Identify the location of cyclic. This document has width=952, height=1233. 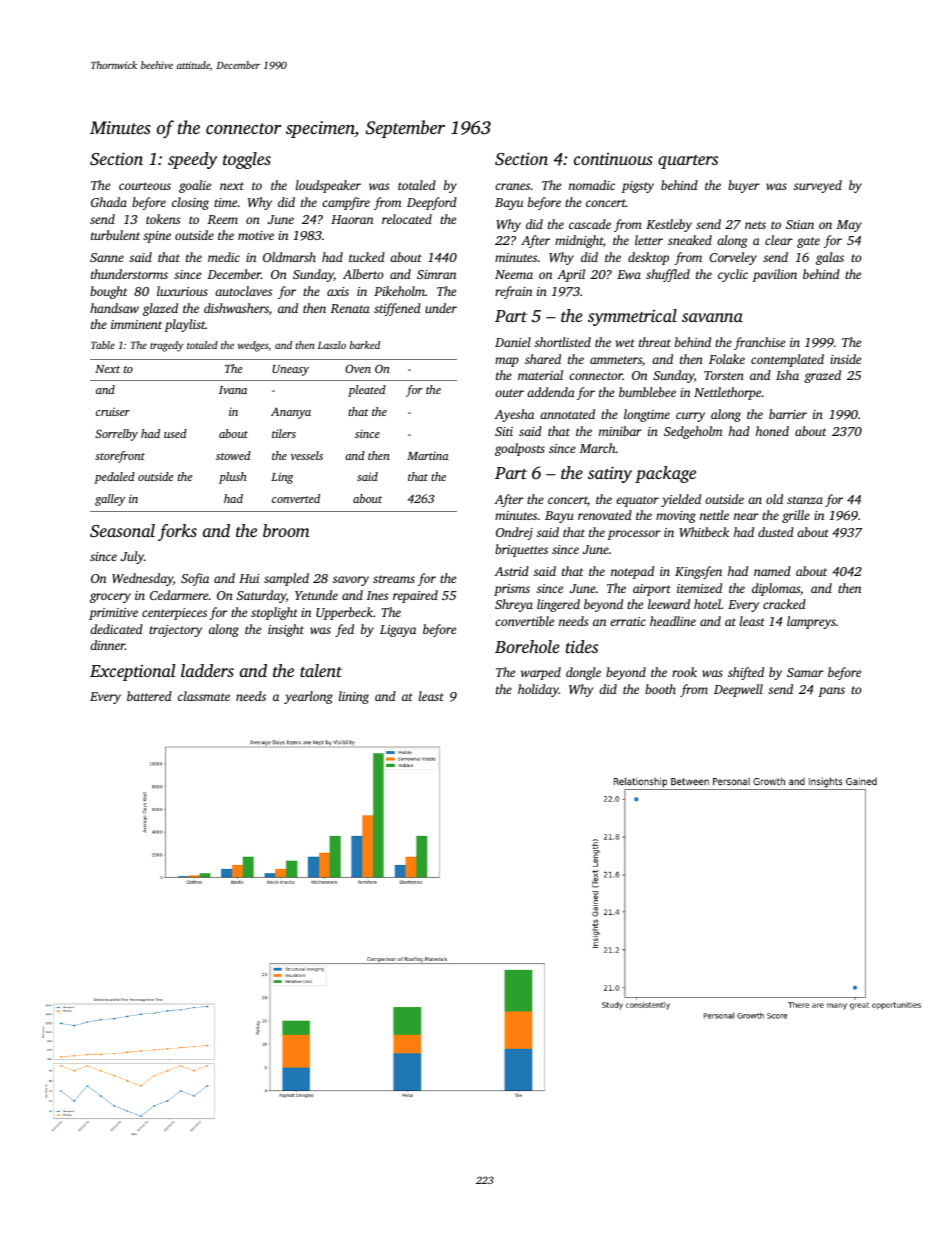
(733, 275).
